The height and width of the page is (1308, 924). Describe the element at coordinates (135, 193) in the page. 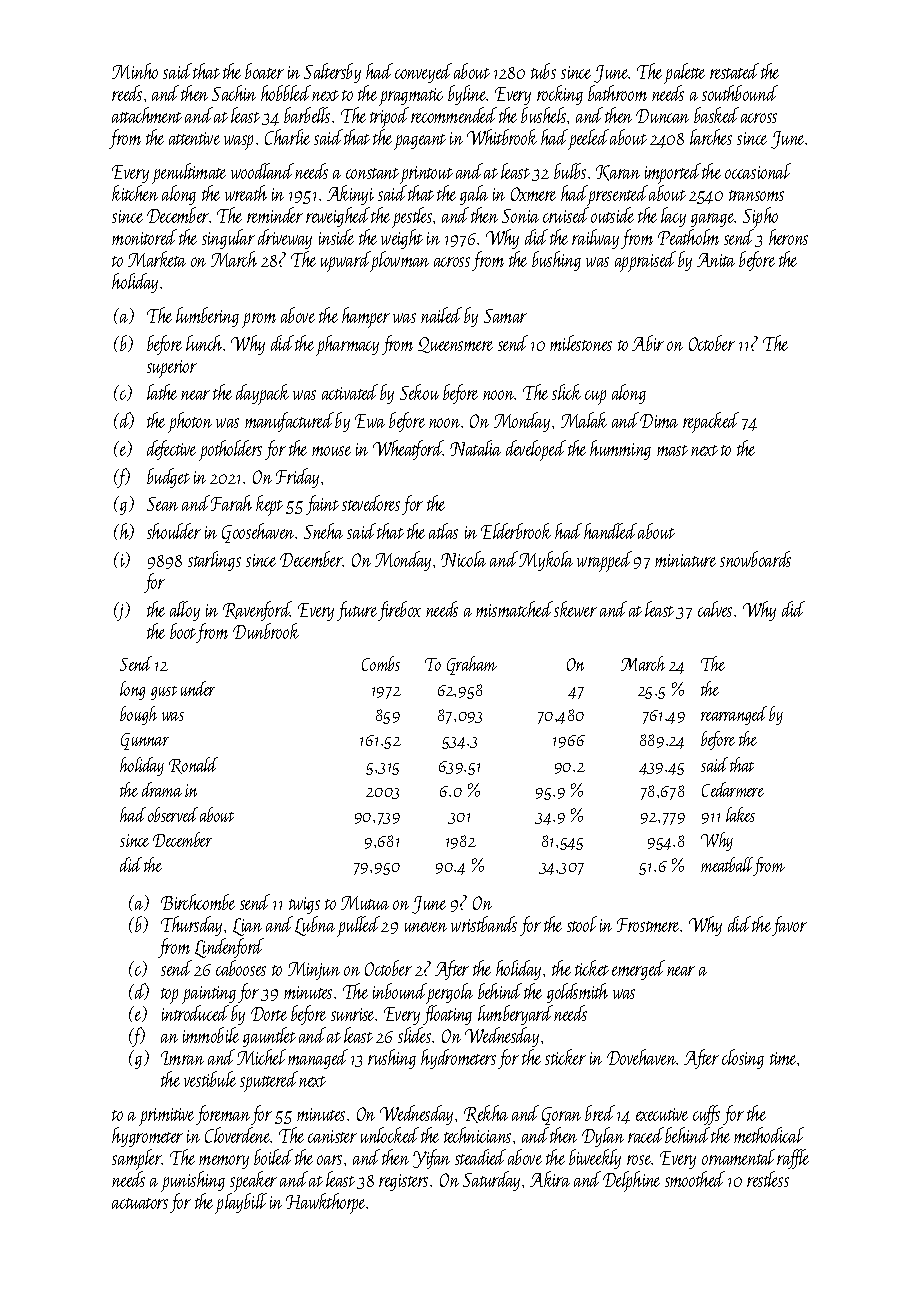

I see `kitchen` at that location.
